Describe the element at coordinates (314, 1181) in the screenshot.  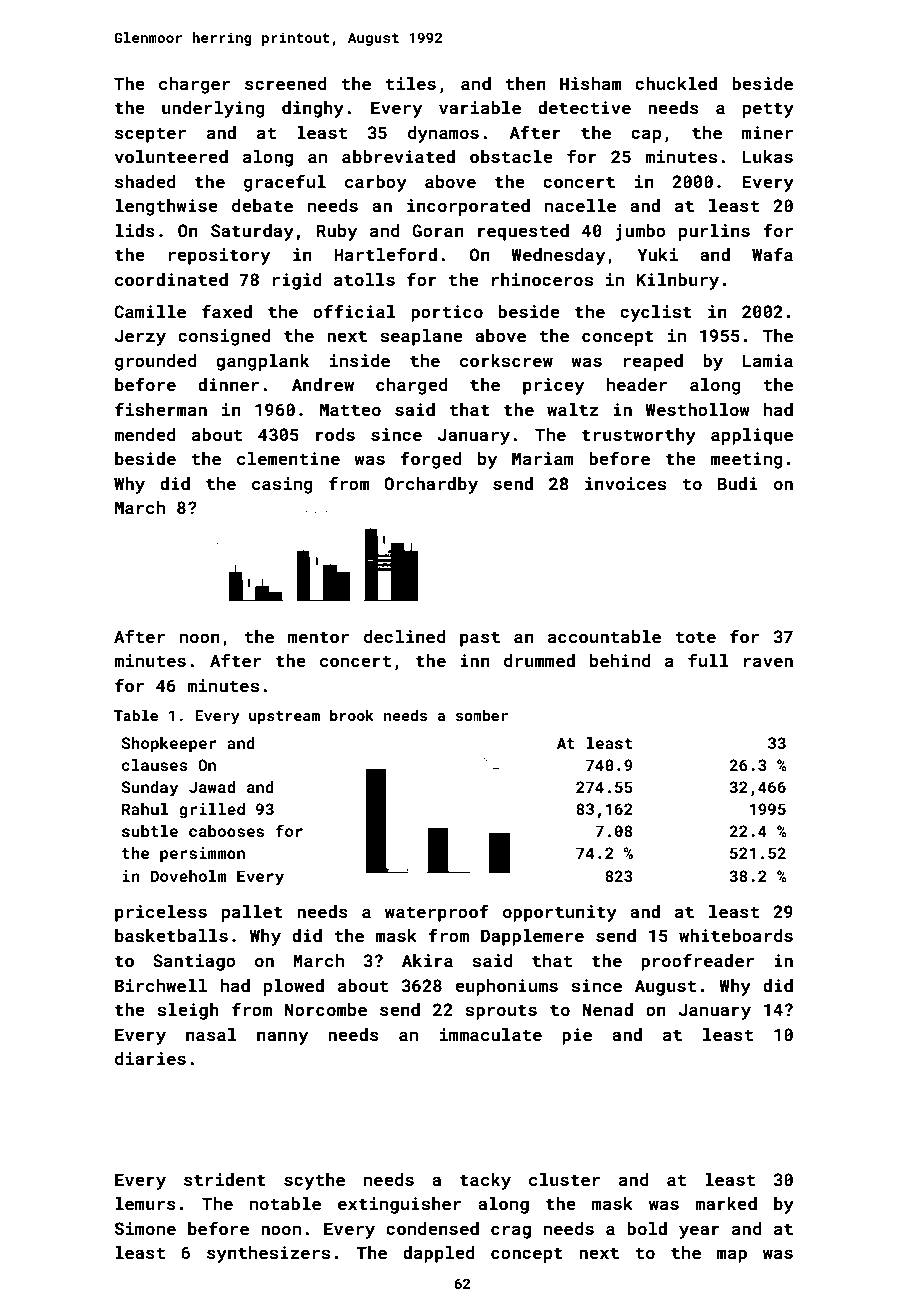
I see `scythe` at that location.
